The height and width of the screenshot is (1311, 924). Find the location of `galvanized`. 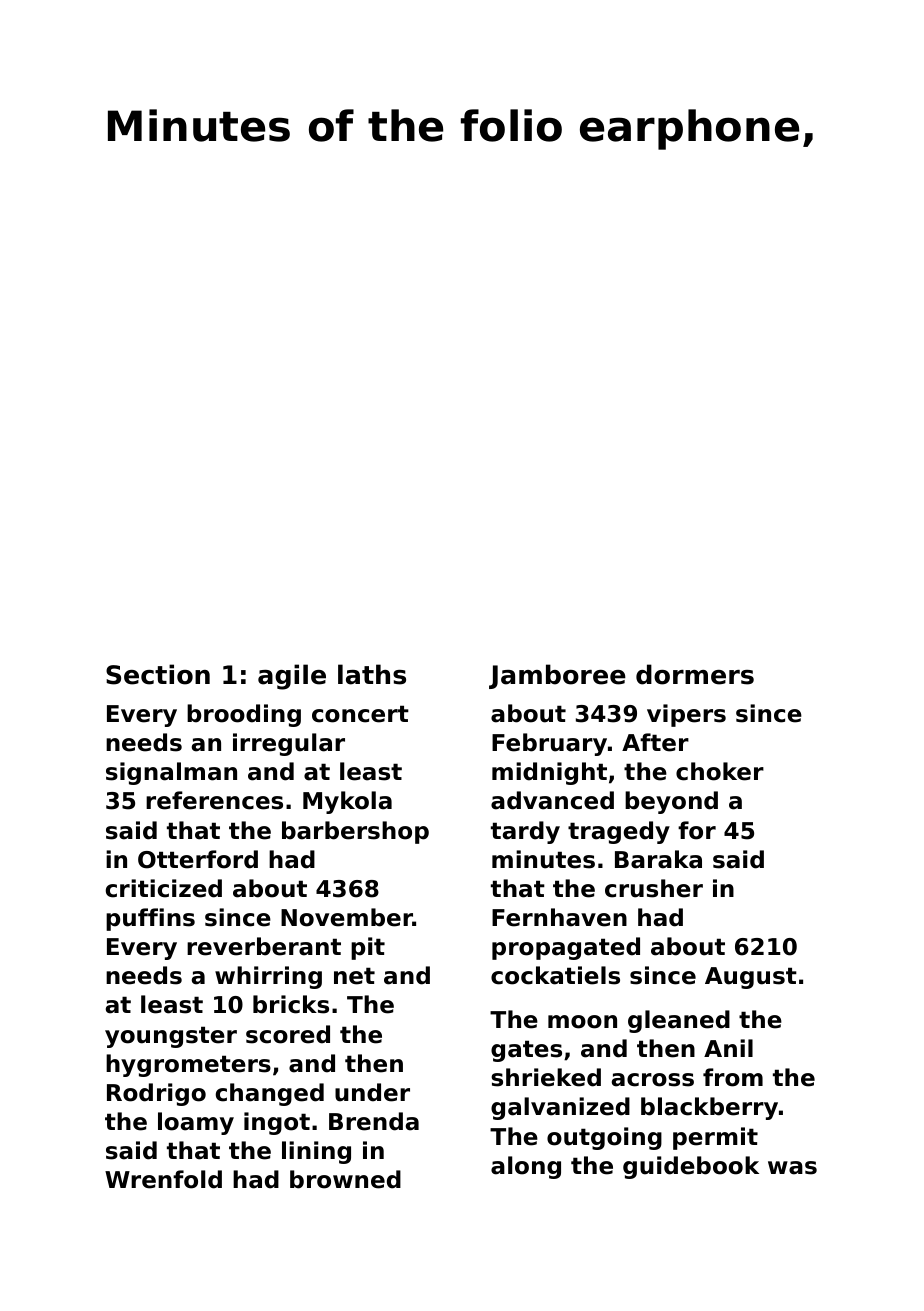

galvanized is located at coordinates (560, 1108).
